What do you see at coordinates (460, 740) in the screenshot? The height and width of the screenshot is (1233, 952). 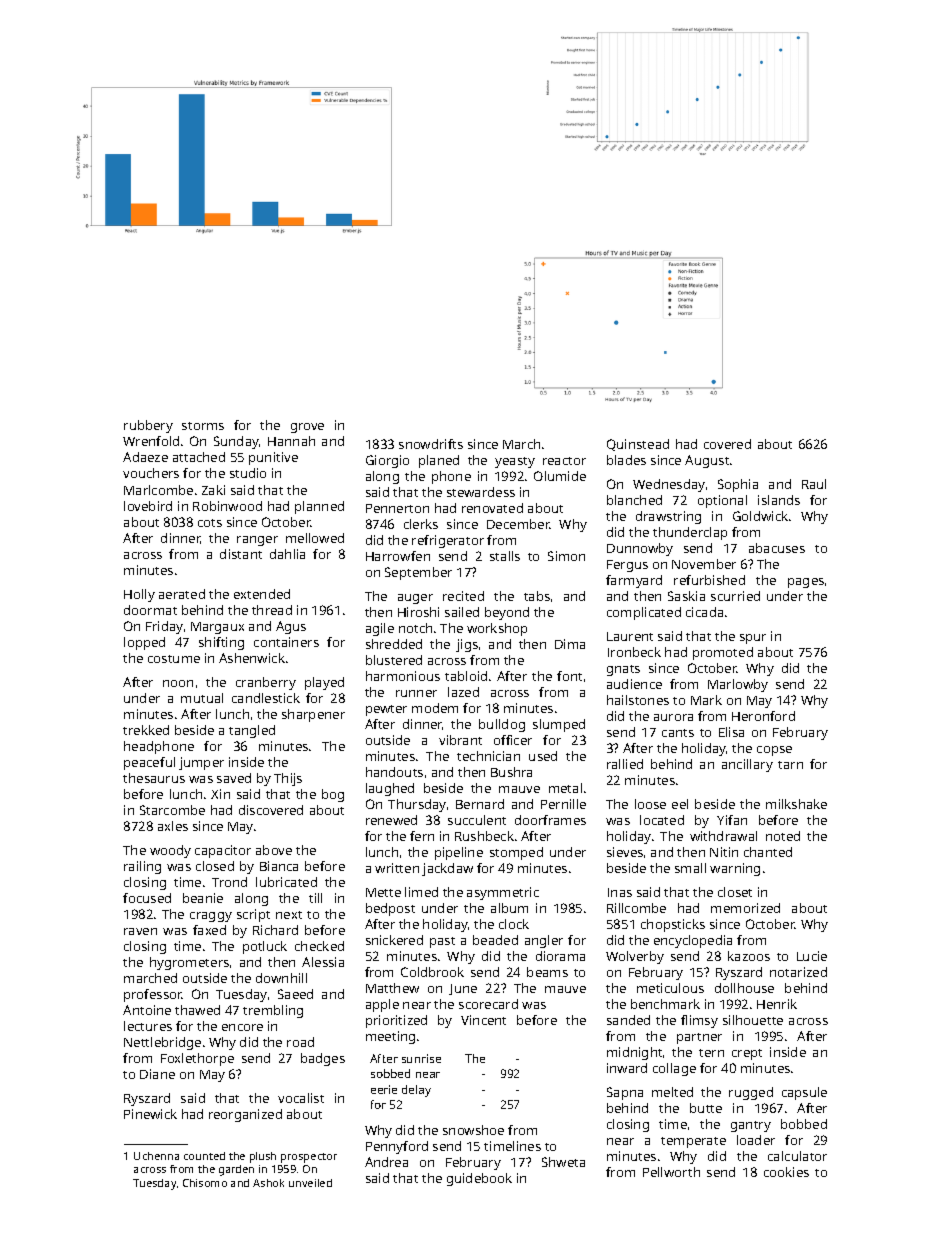 I see `vibrant` at bounding box center [460, 740].
